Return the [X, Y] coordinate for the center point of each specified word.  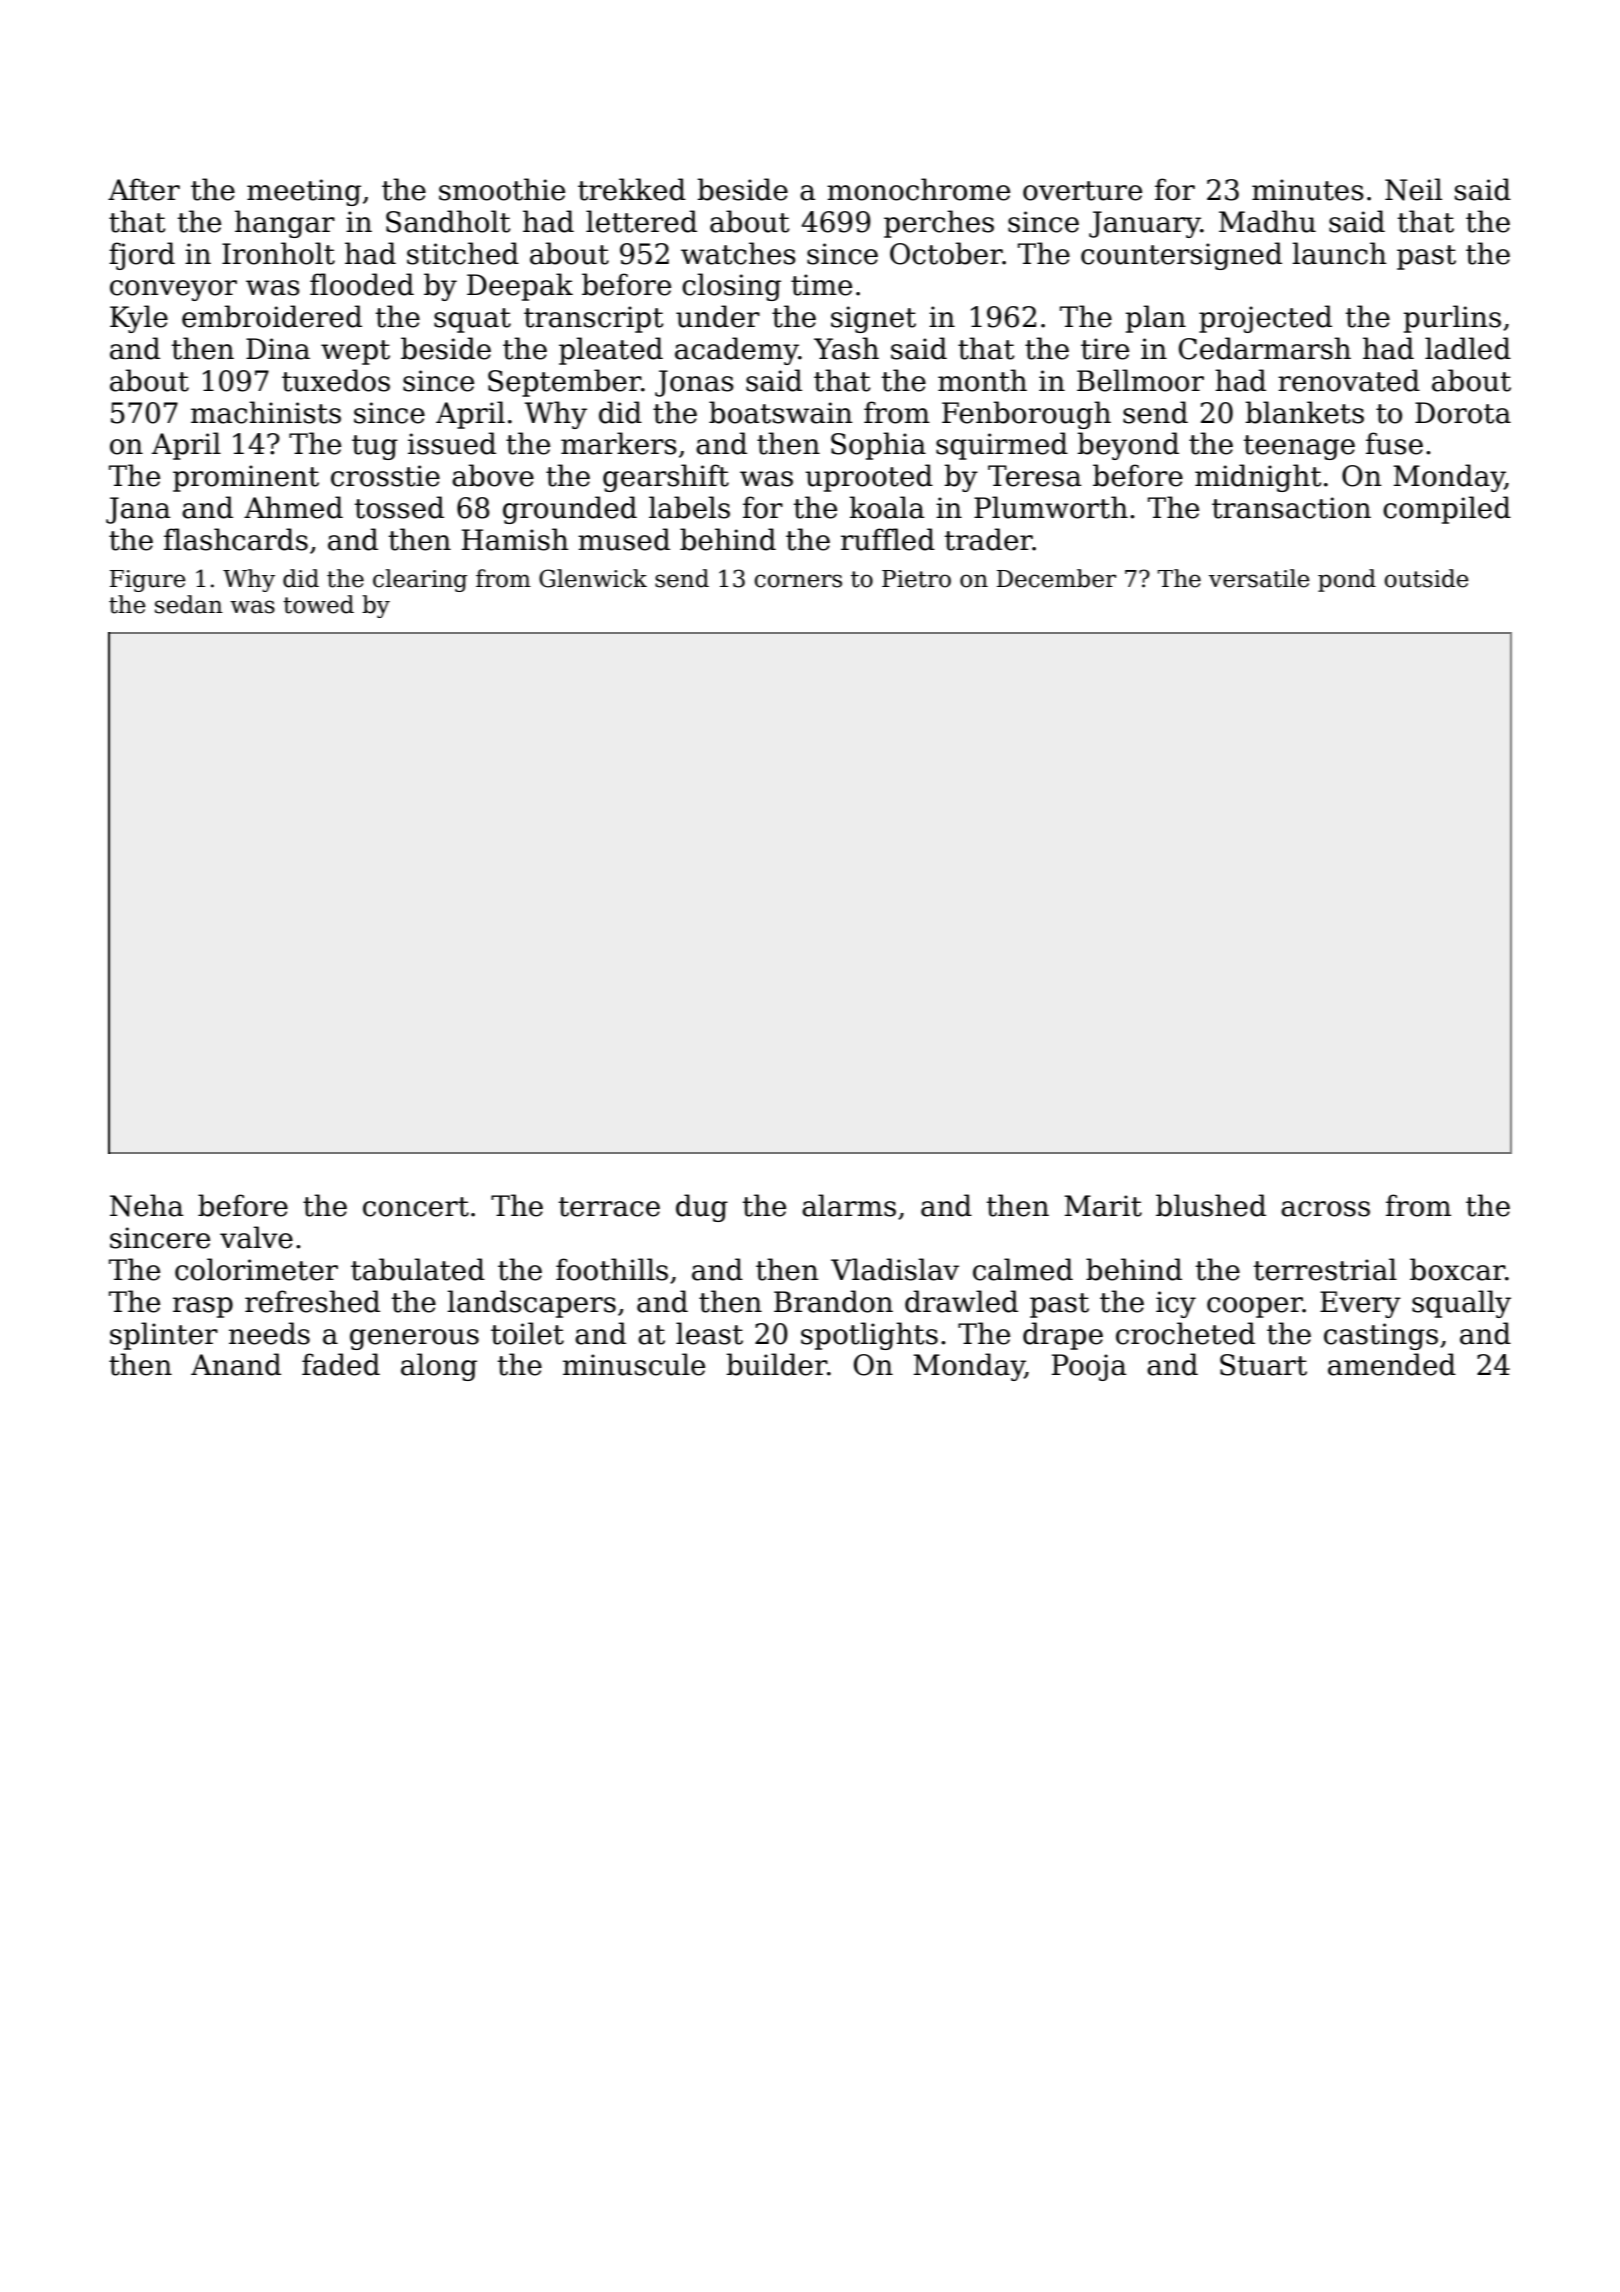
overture [1082, 191]
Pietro [916, 579]
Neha [147, 1205]
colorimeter [256, 1269]
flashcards [236, 539]
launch [1339, 253]
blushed [1211, 1205]
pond [1347, 580]
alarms [849, 1205]
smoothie [502, 189]
